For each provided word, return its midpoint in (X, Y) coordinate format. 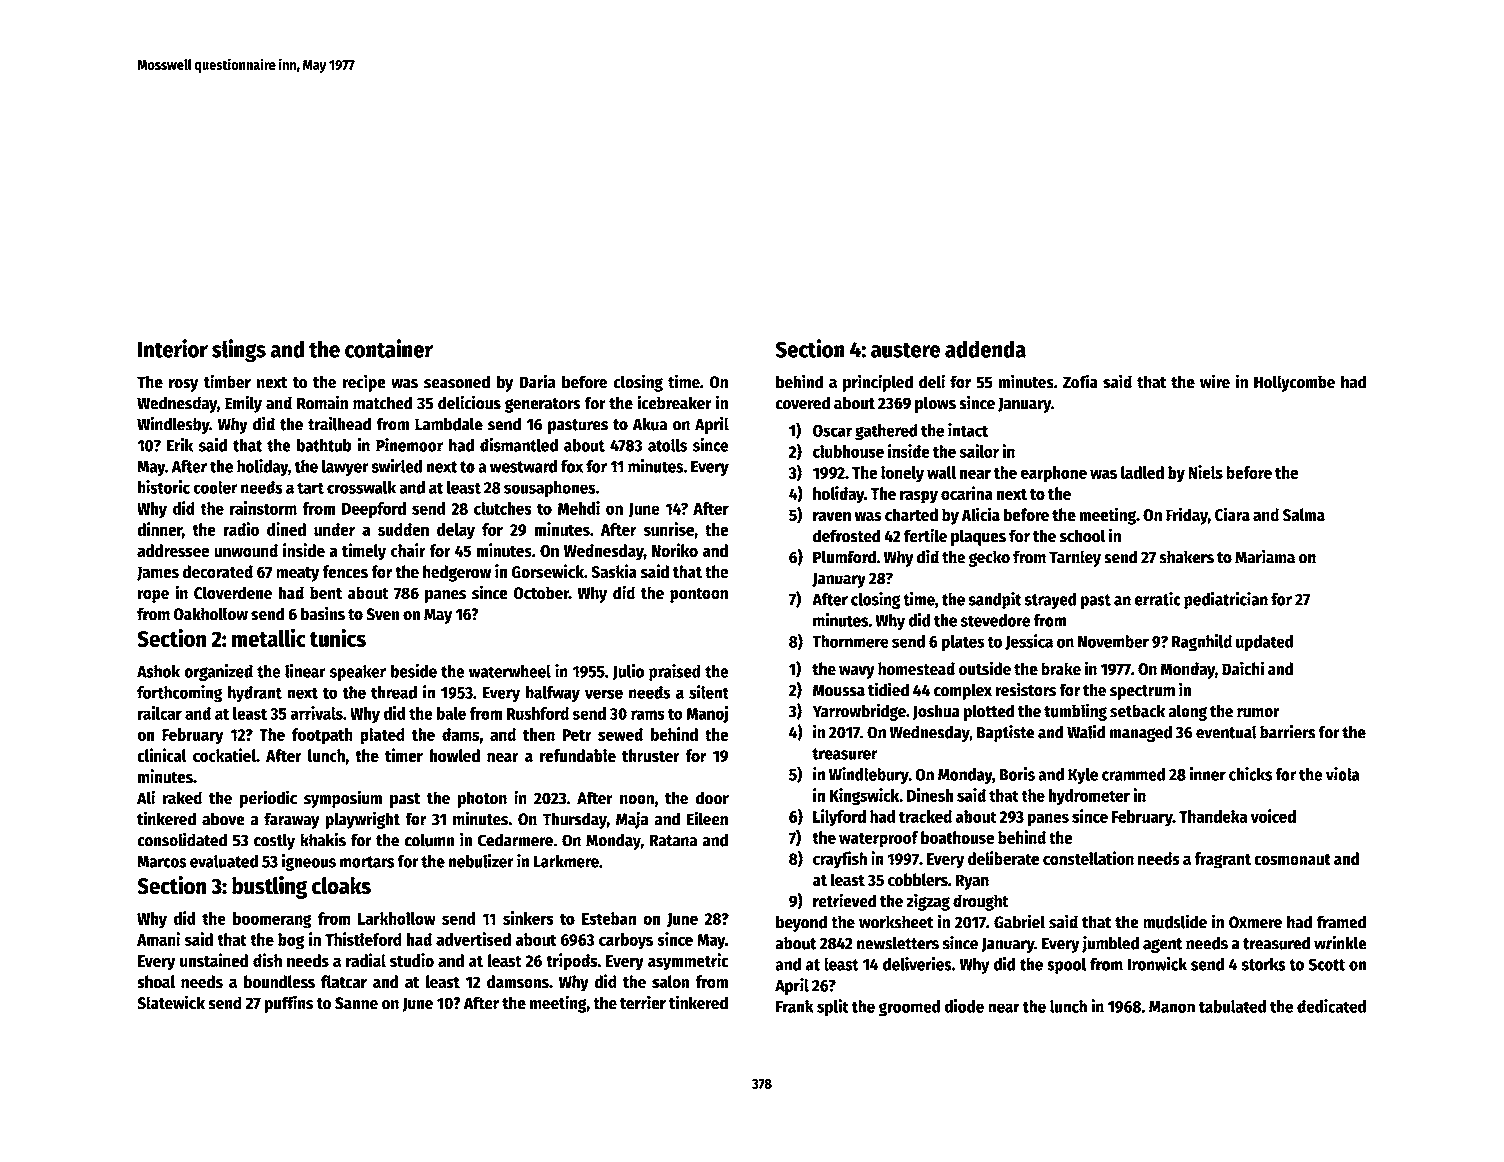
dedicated (1331, 1006)
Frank (794, 1006)
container (389, 348)
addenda (985, 349)
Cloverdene (233, 593)
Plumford (844, 557)
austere (906, 350)
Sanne (356, 1003)
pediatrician (1226, 600)
